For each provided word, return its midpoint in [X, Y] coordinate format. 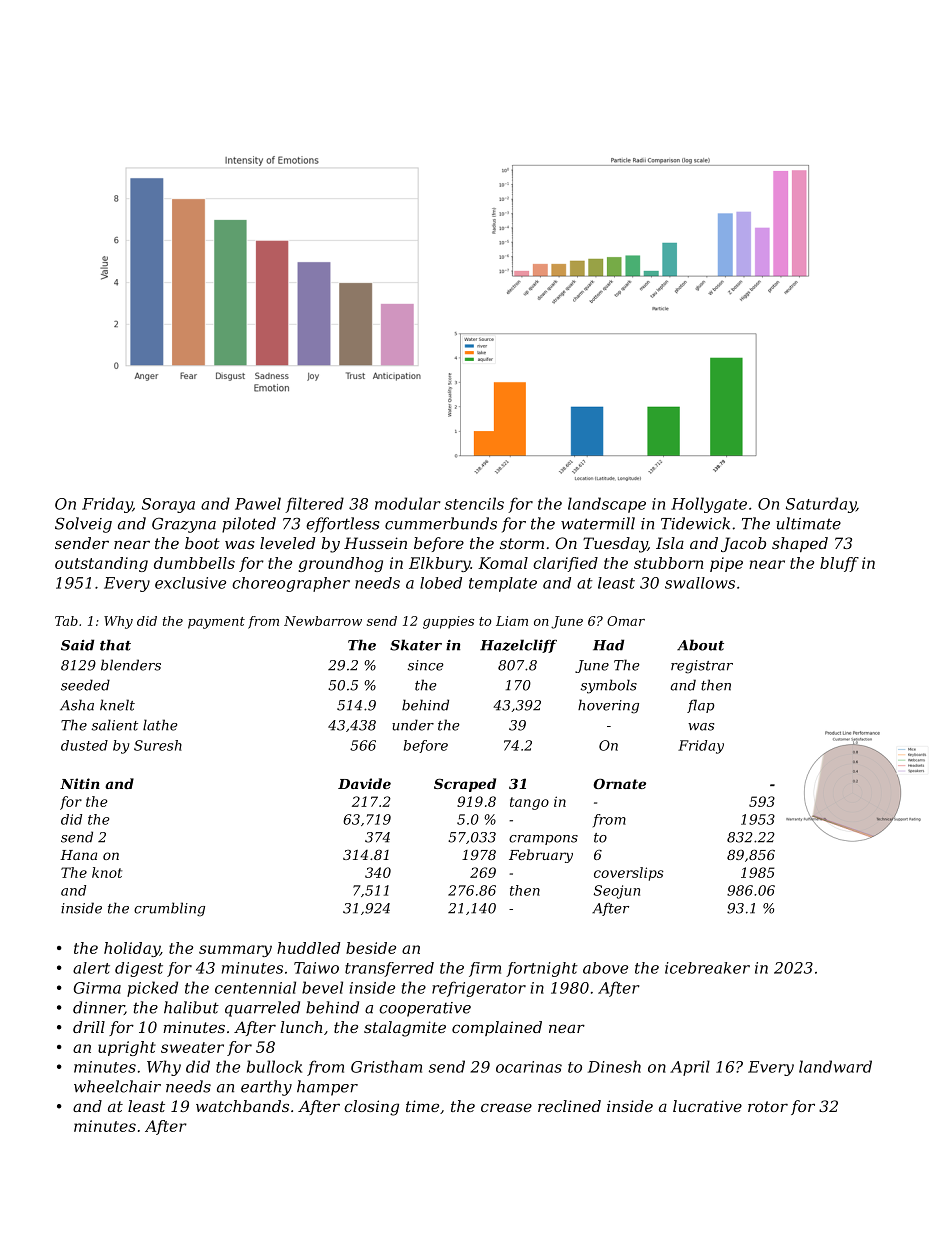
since [426, 665]
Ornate [619, 783]
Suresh [158, 745]
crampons [543, 840]
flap [701, 706]
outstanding [101, 564]
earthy [266, 1088]
